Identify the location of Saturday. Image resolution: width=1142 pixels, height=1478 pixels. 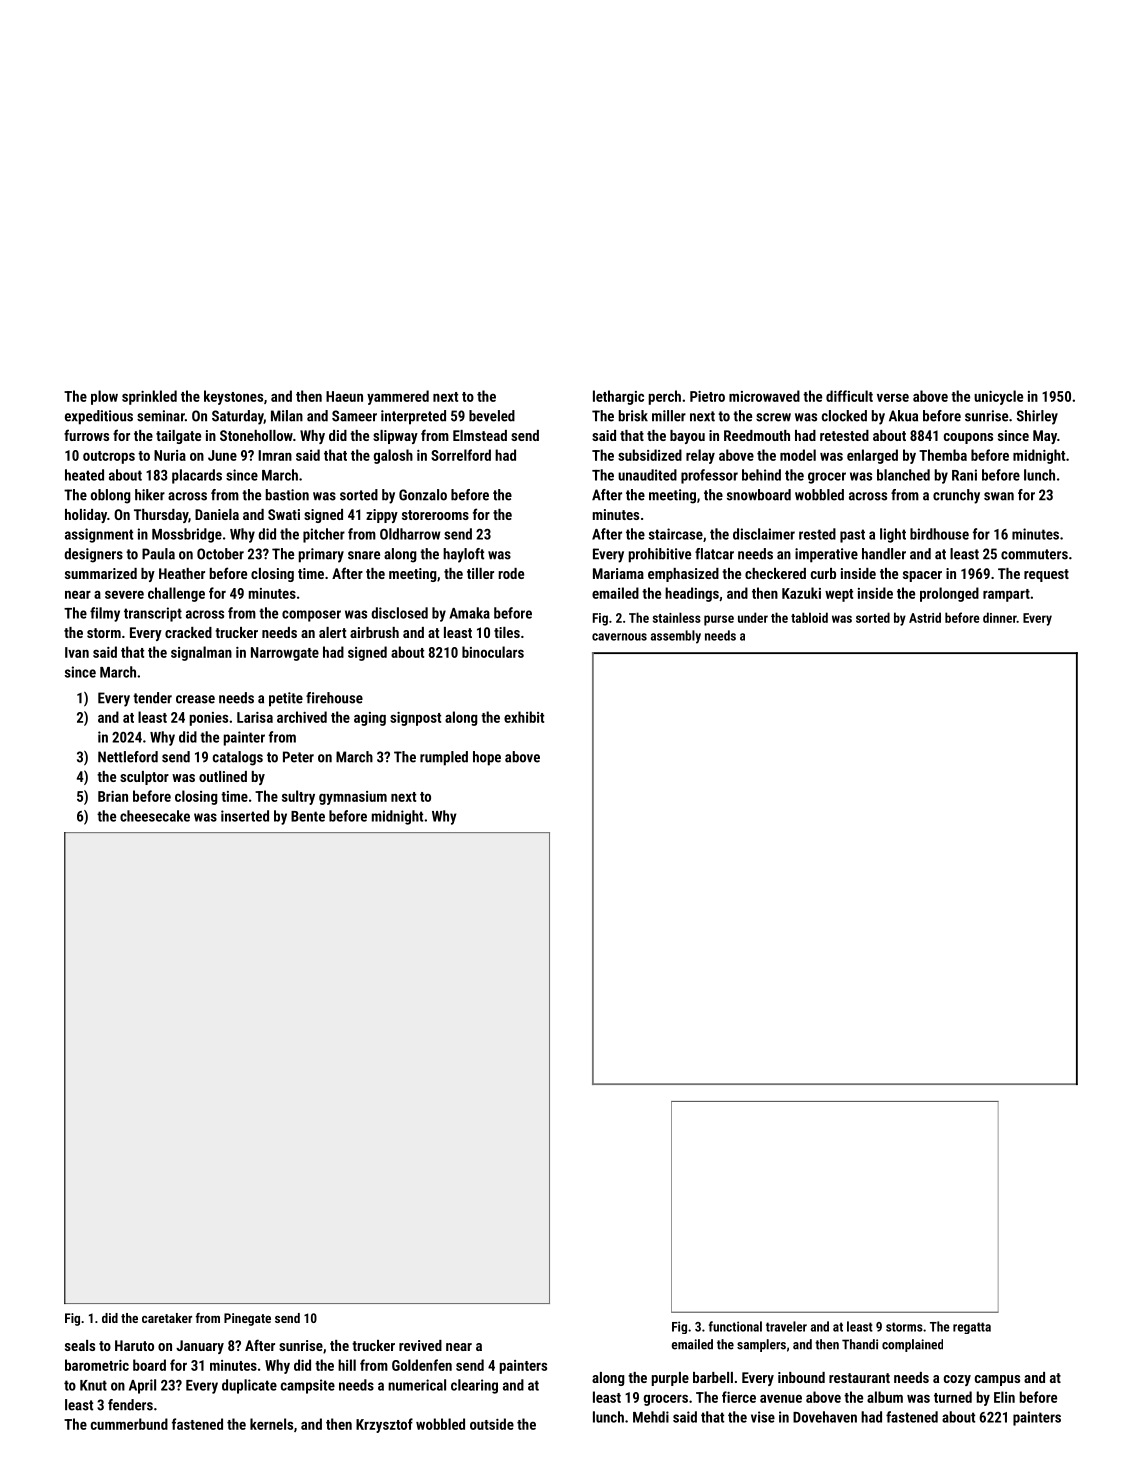
(238, 417).
